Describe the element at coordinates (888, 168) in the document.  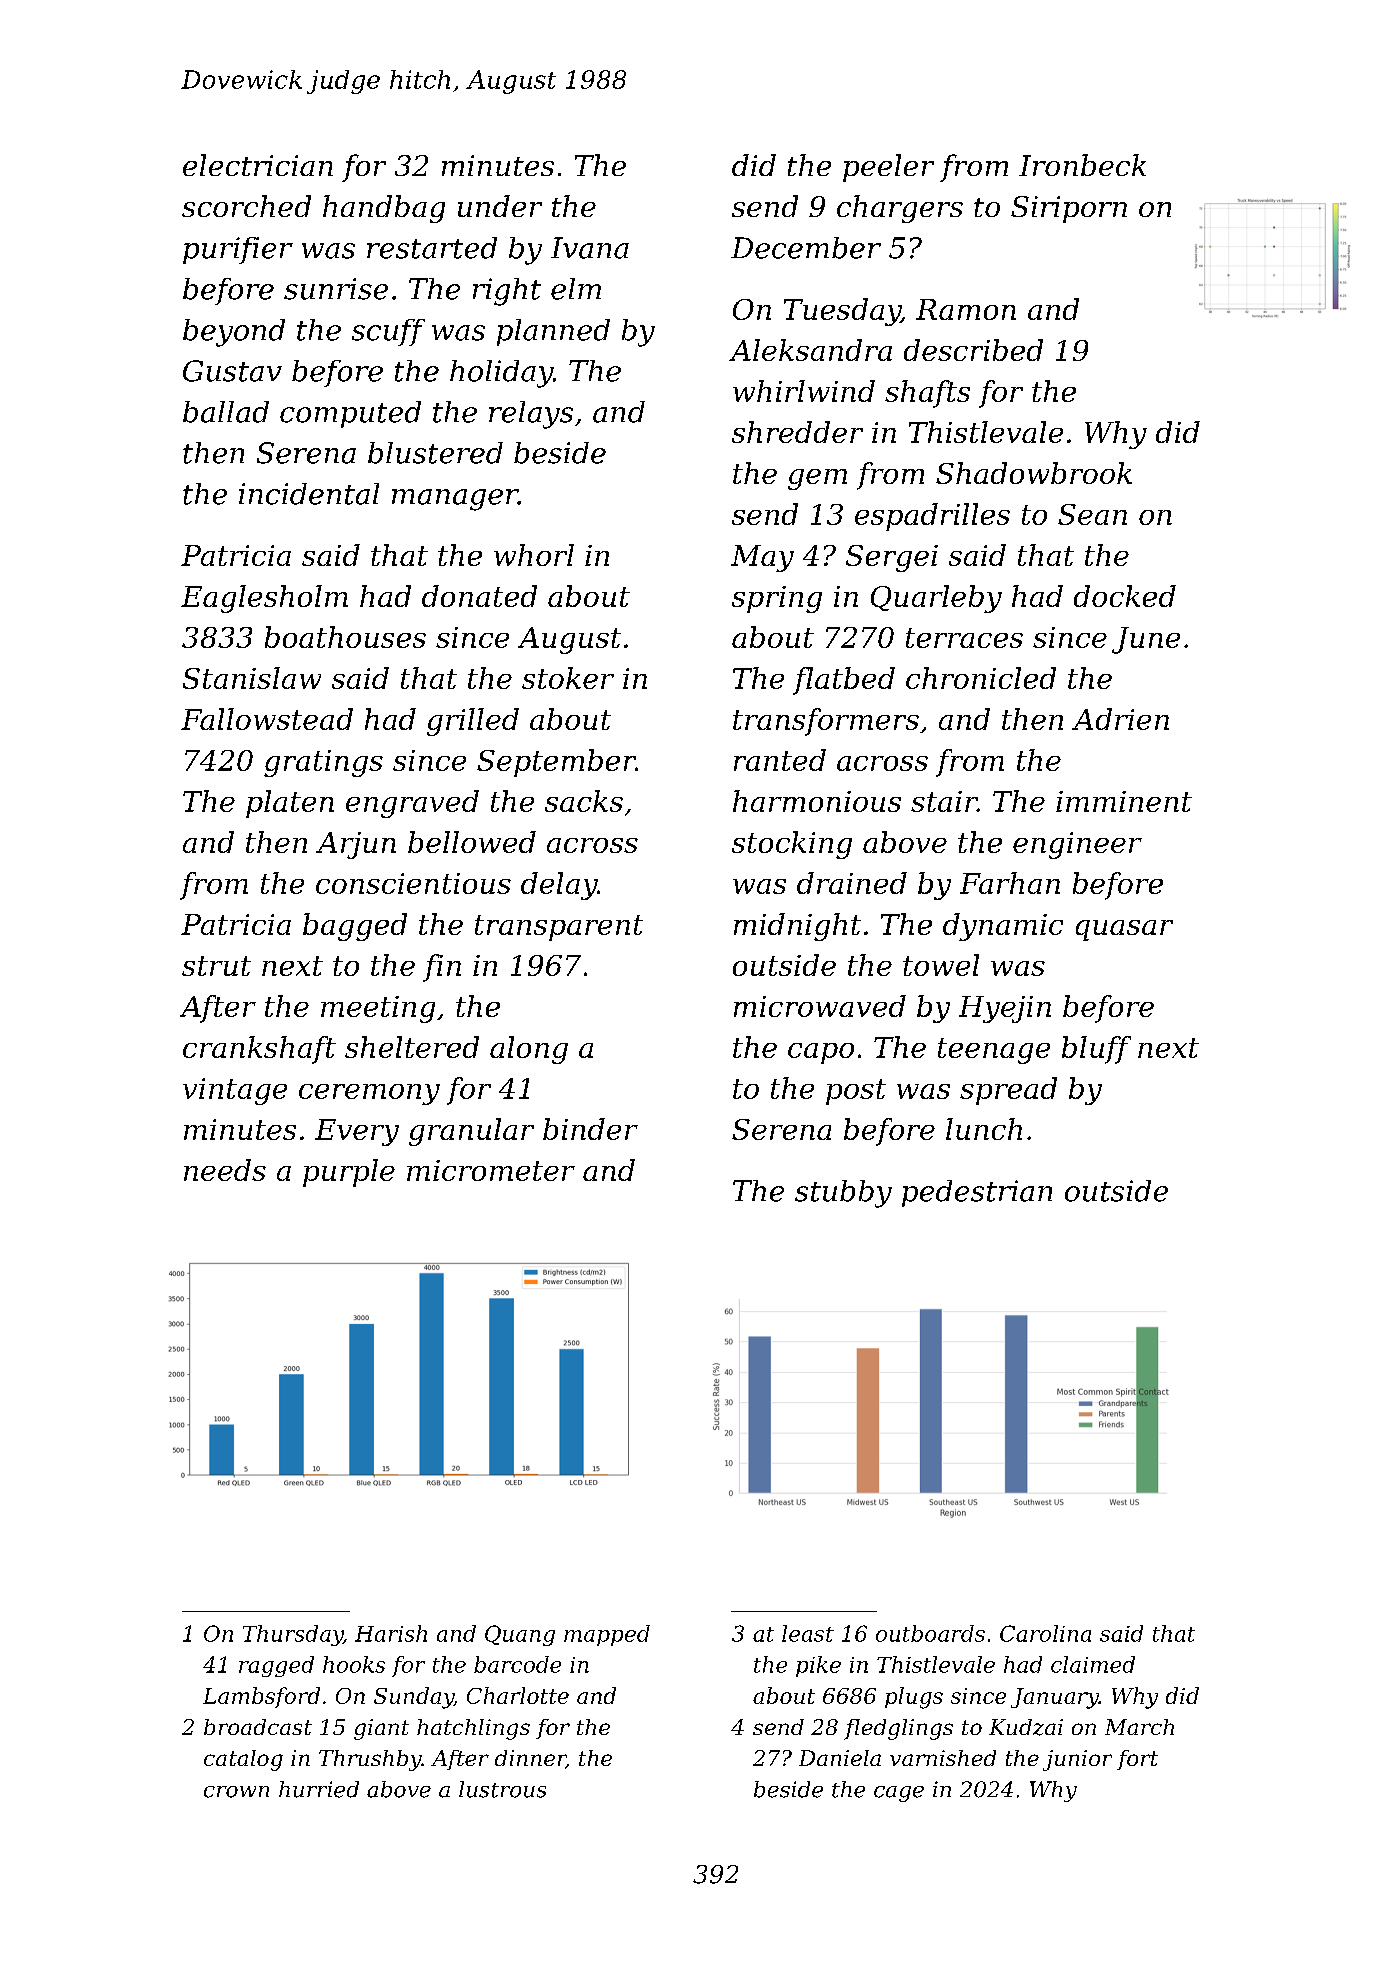
I see `peeler` at that location.
